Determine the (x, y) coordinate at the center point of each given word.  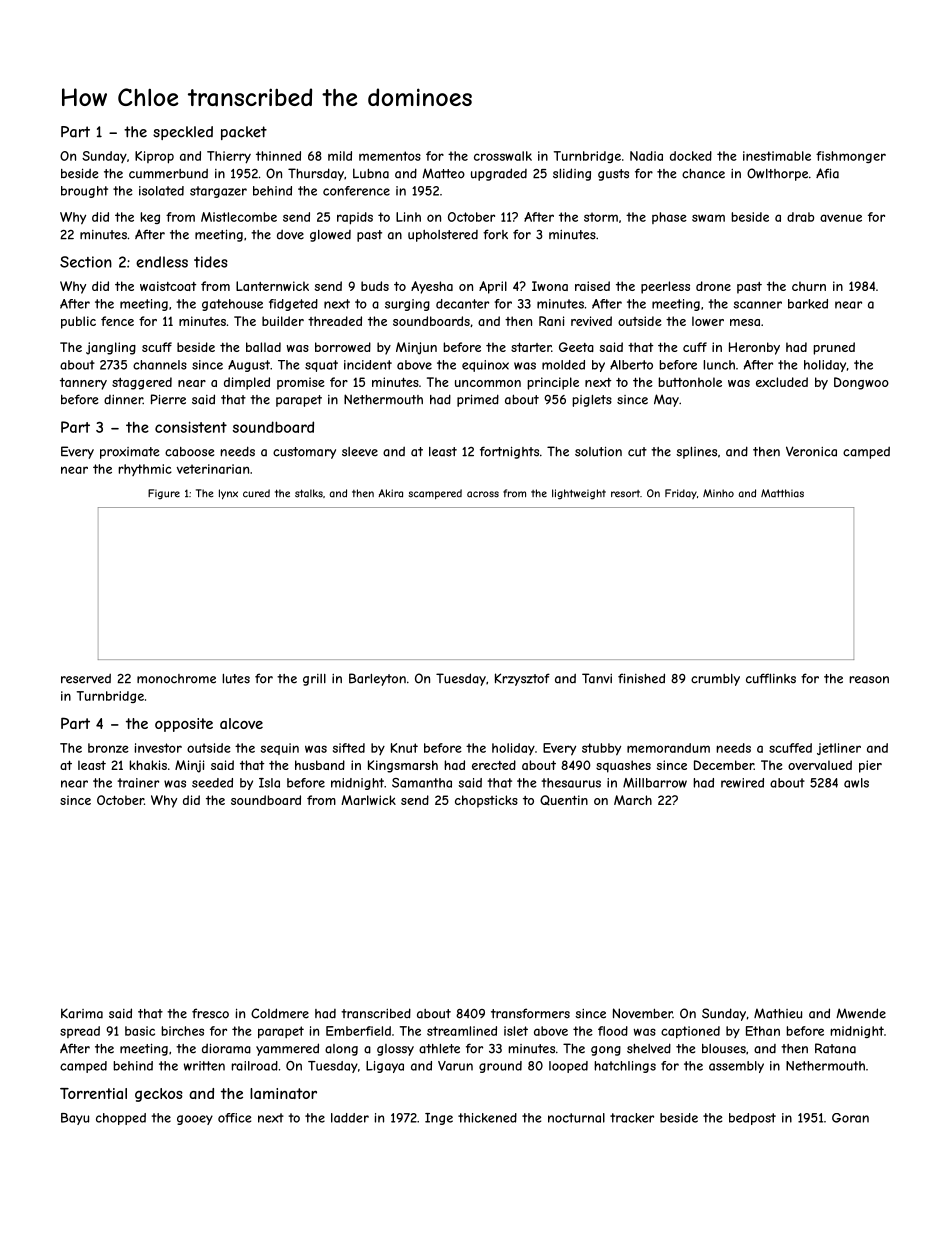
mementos (390, 156)
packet (244, 133)
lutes (236, 679)
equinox (485, 366)
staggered (142, 383)
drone (713, 286)
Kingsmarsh (403, 766)
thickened (487, 1118)
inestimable (777, 156)
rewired (742, 783)
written (204, 1066)
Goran (850, 1118)
